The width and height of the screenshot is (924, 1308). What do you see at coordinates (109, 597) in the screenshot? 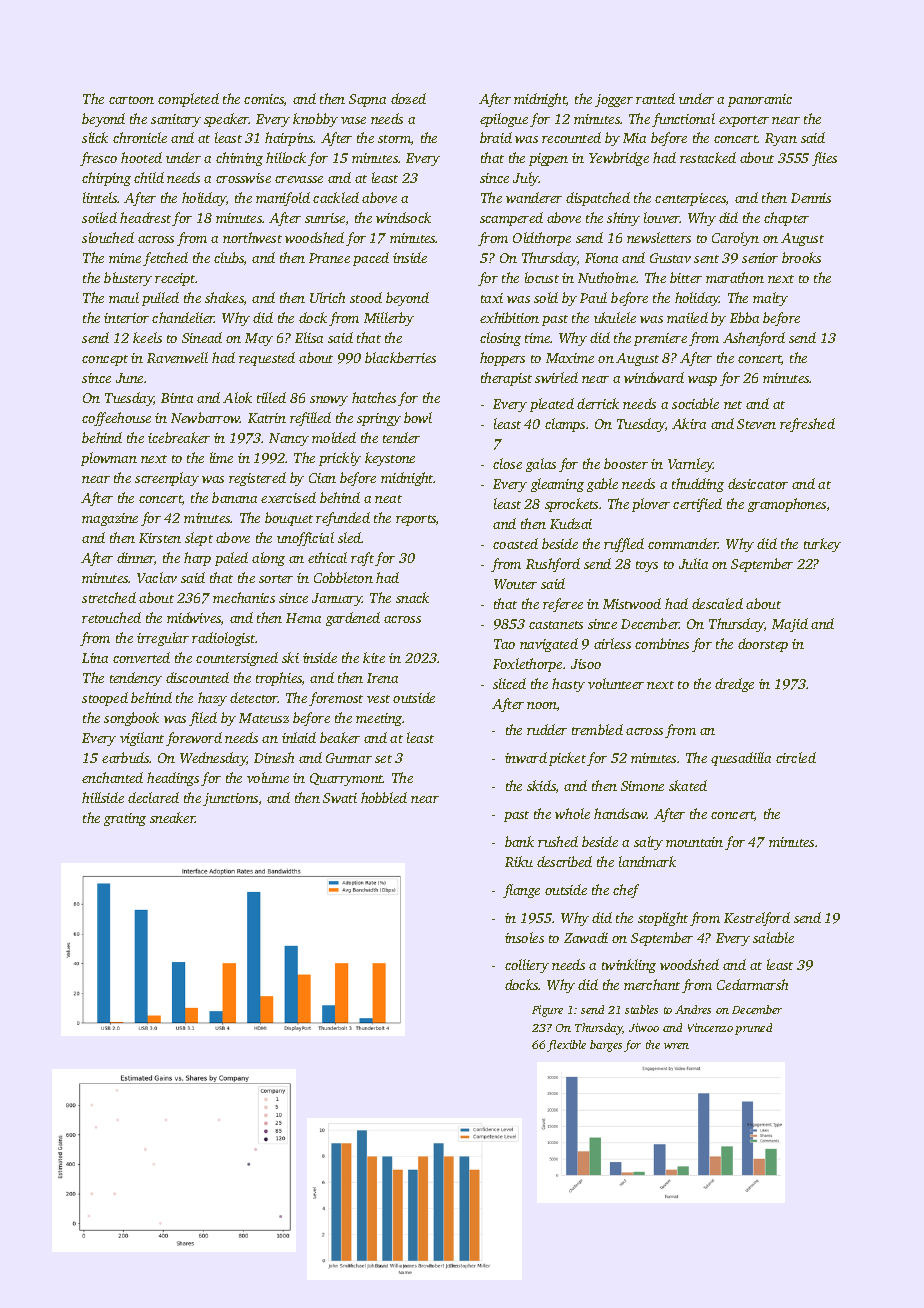
I see `stretched` at bounding box center [109, 597].
